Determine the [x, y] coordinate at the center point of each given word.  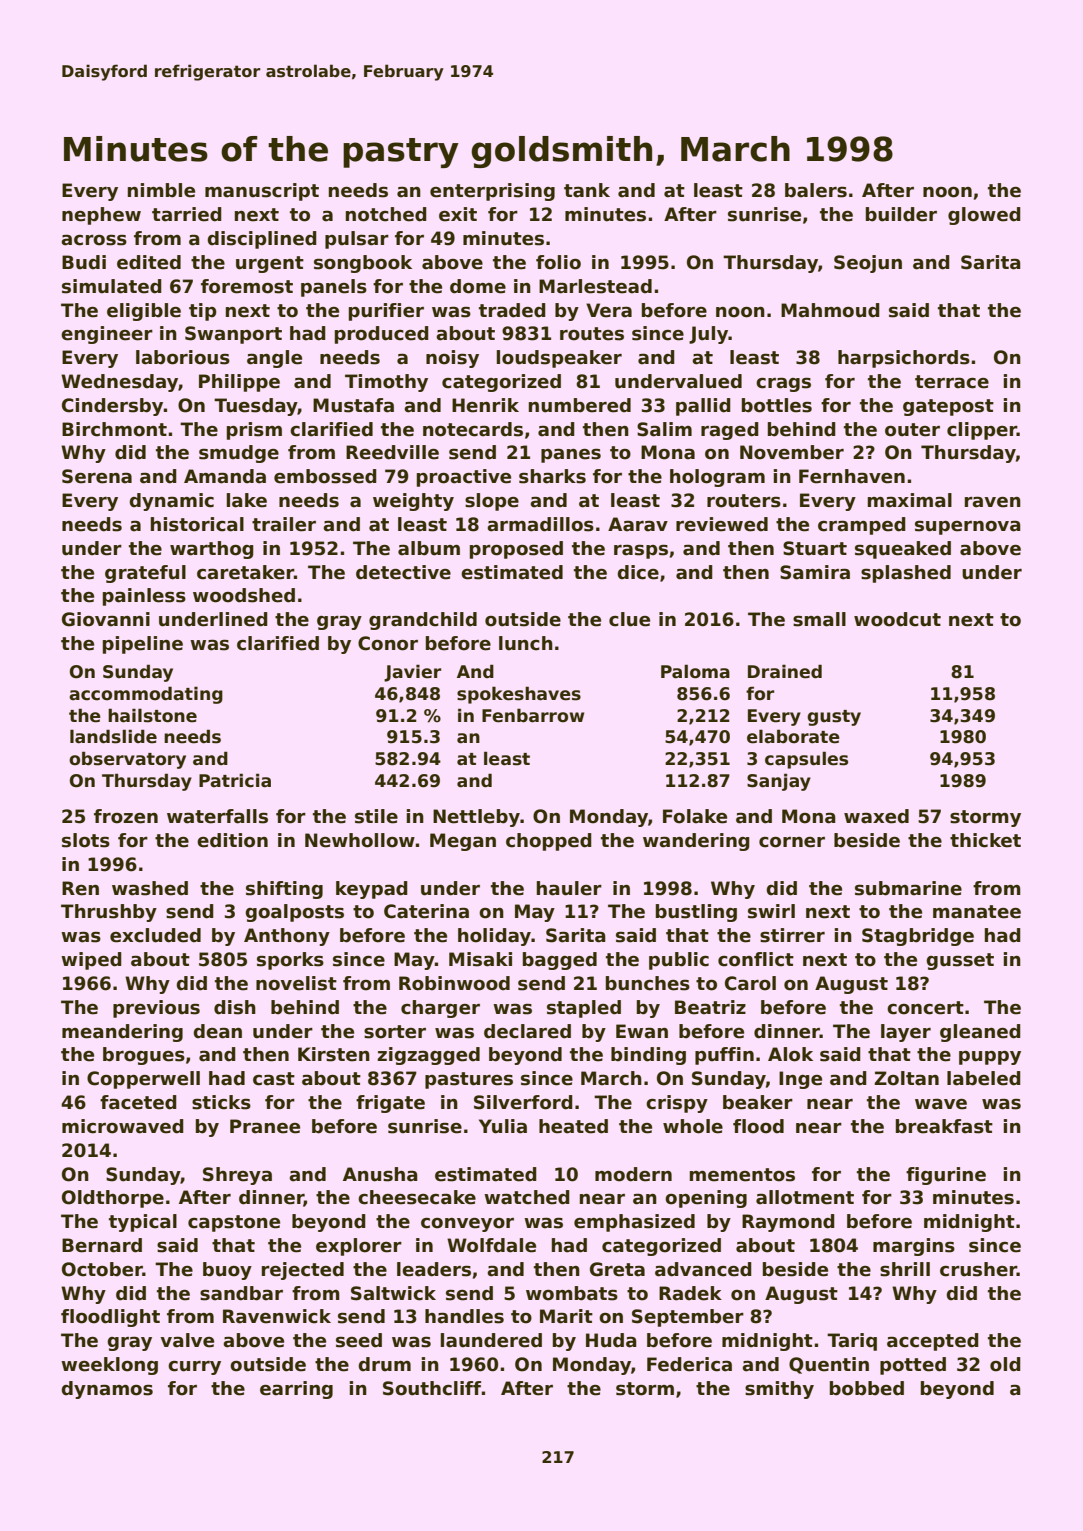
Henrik [485, 405]
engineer [107, 335]
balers [816, 190]
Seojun [868, 264]
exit [458, 214]
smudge [239, 454]
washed [150, 888]
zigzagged [428, 1056]
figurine [946, 1176]
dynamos [107, 1390]
